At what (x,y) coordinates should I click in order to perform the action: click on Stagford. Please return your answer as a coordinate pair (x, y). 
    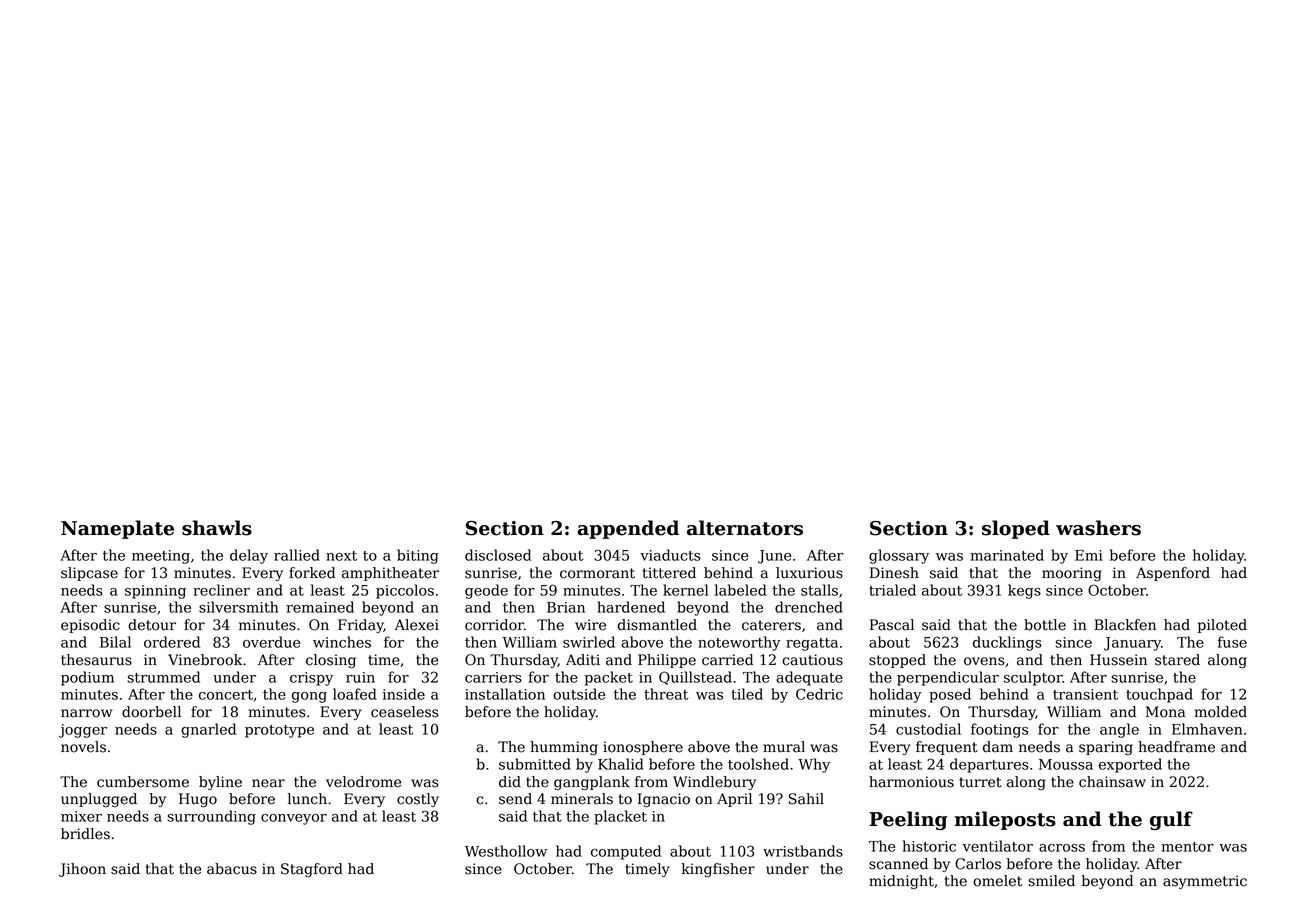
    Looking at the image, I should click on (312, 870).
